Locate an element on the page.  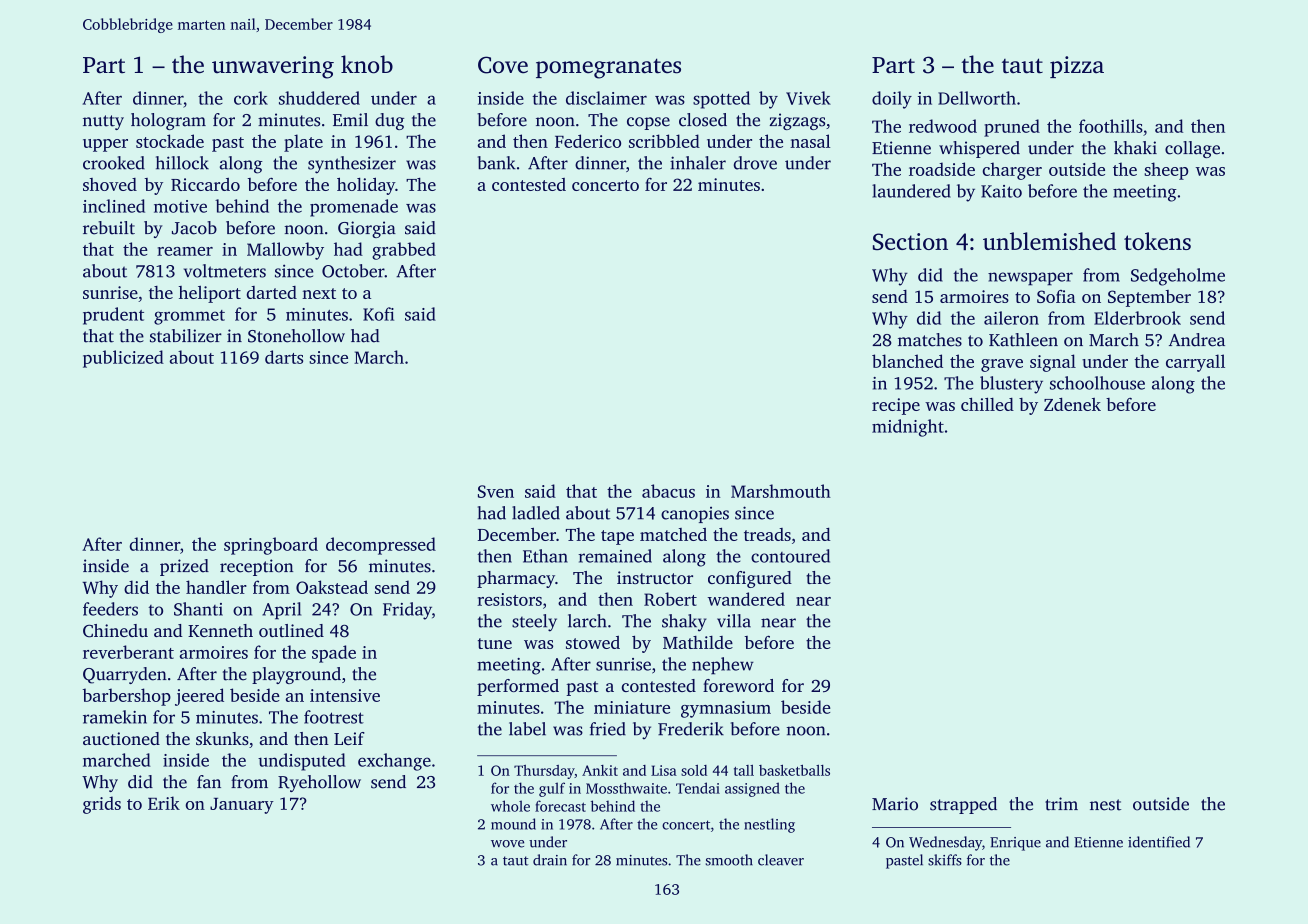
Leif is located at coordinates (349, 738).
